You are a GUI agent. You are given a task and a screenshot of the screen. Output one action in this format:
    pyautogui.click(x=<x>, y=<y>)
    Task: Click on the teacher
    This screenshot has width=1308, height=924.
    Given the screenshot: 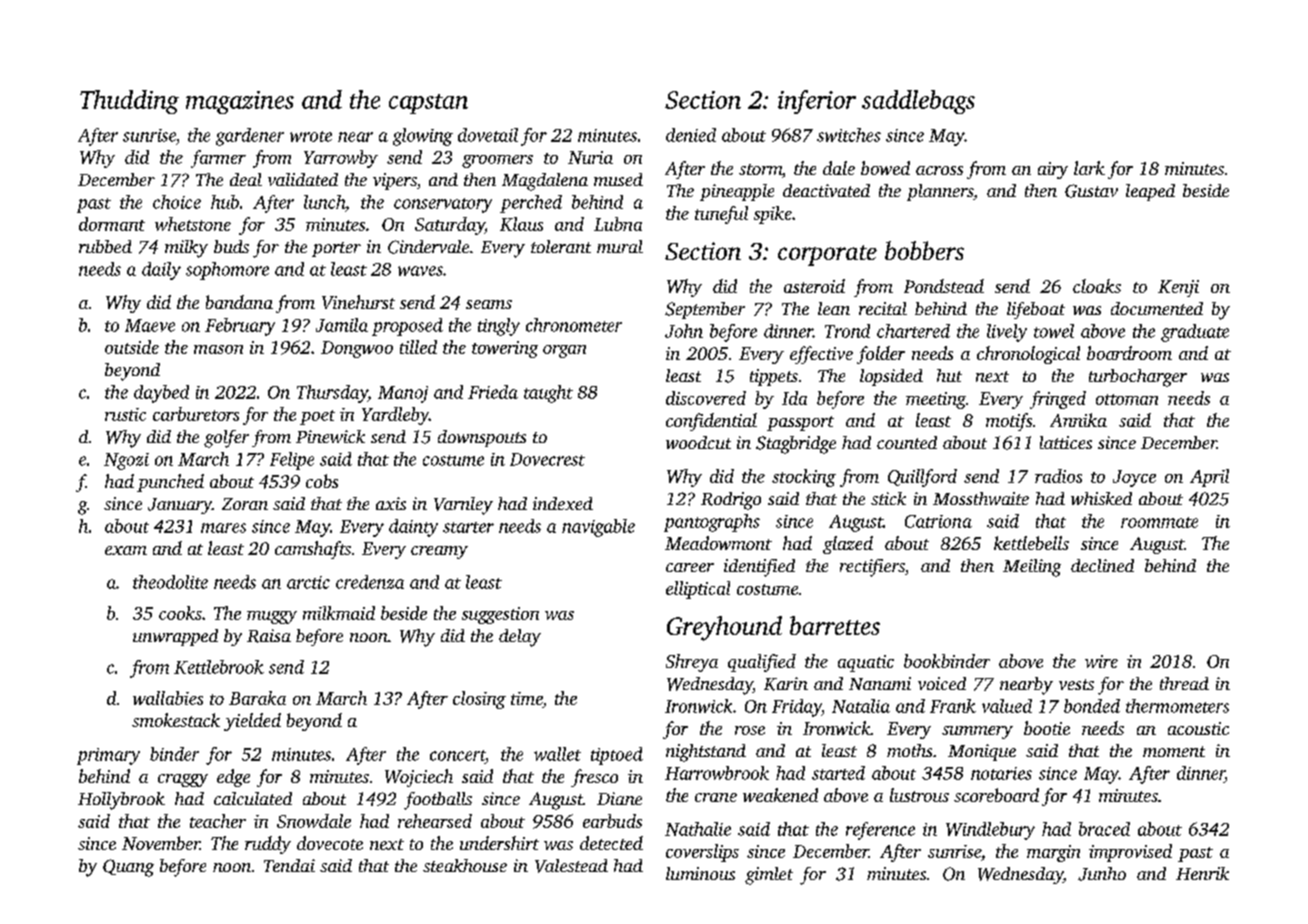 What is the action you would take?
    pyautogui.click(x=218, y=821)
